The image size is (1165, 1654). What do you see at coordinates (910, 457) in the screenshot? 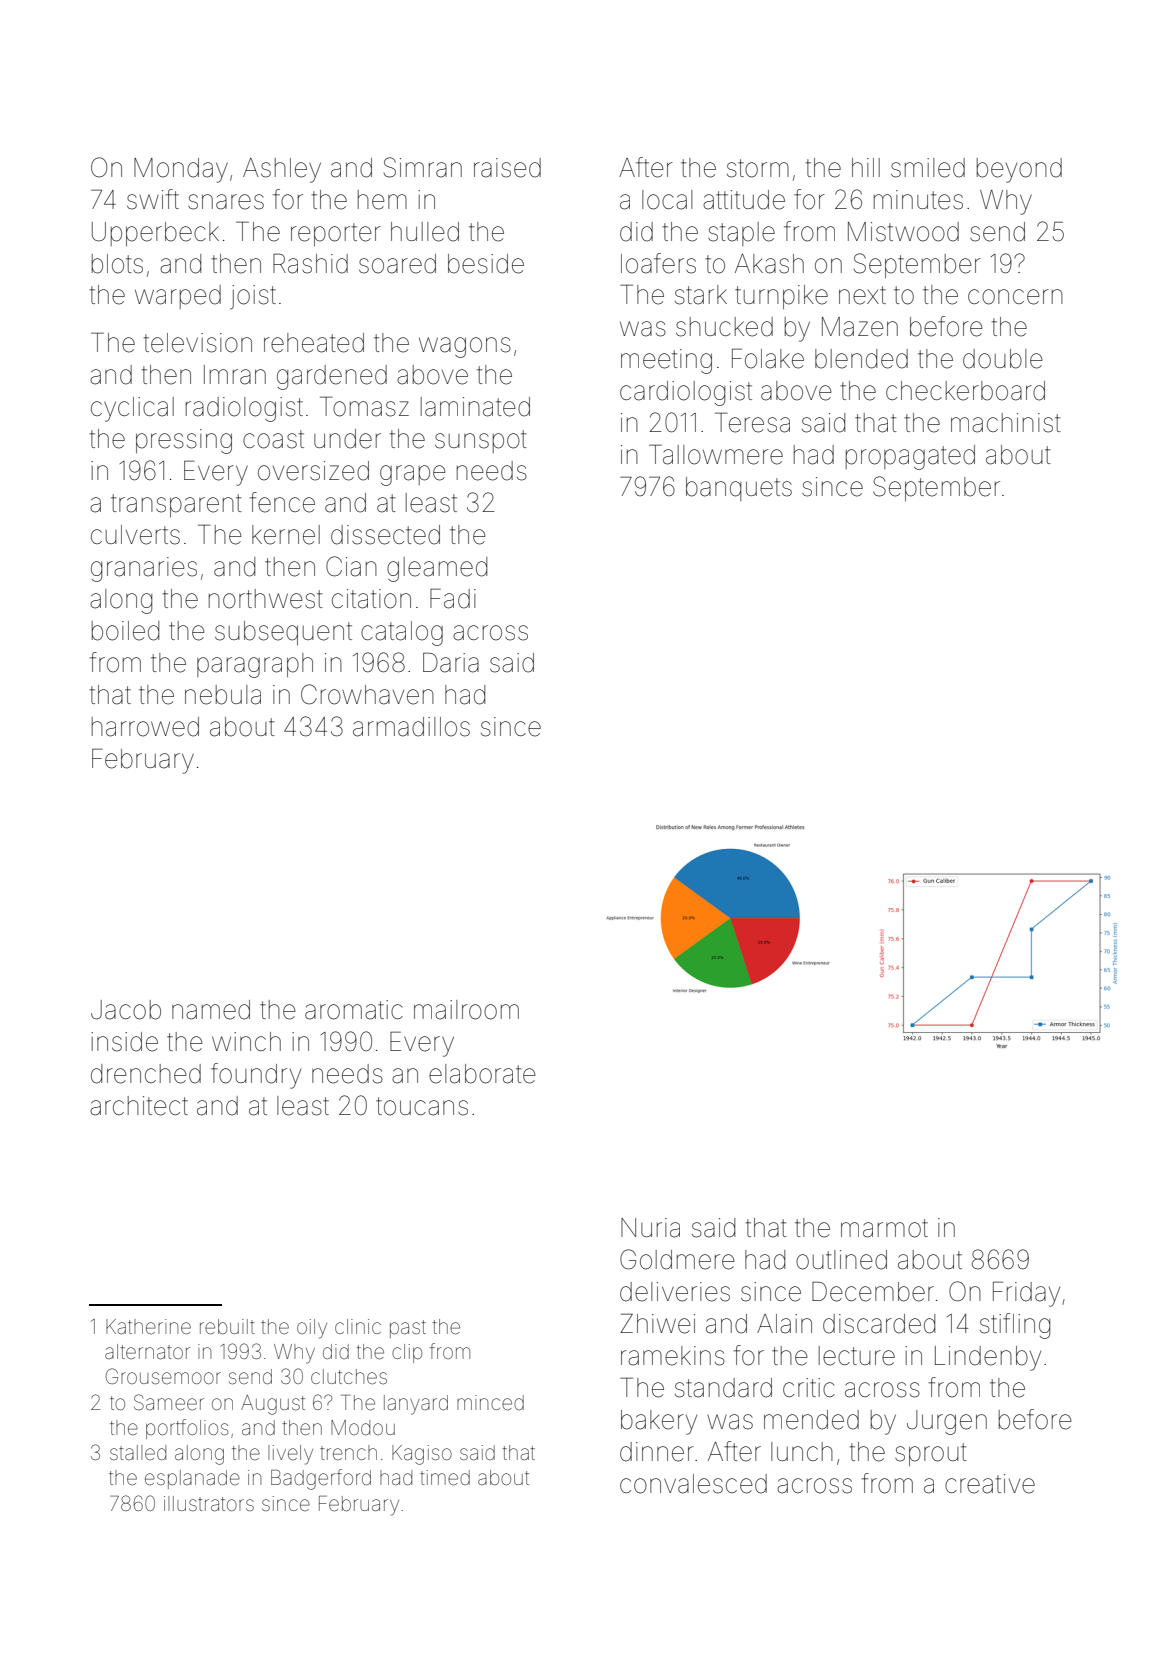
I see `propagated` at bounding box center [910, 457].
